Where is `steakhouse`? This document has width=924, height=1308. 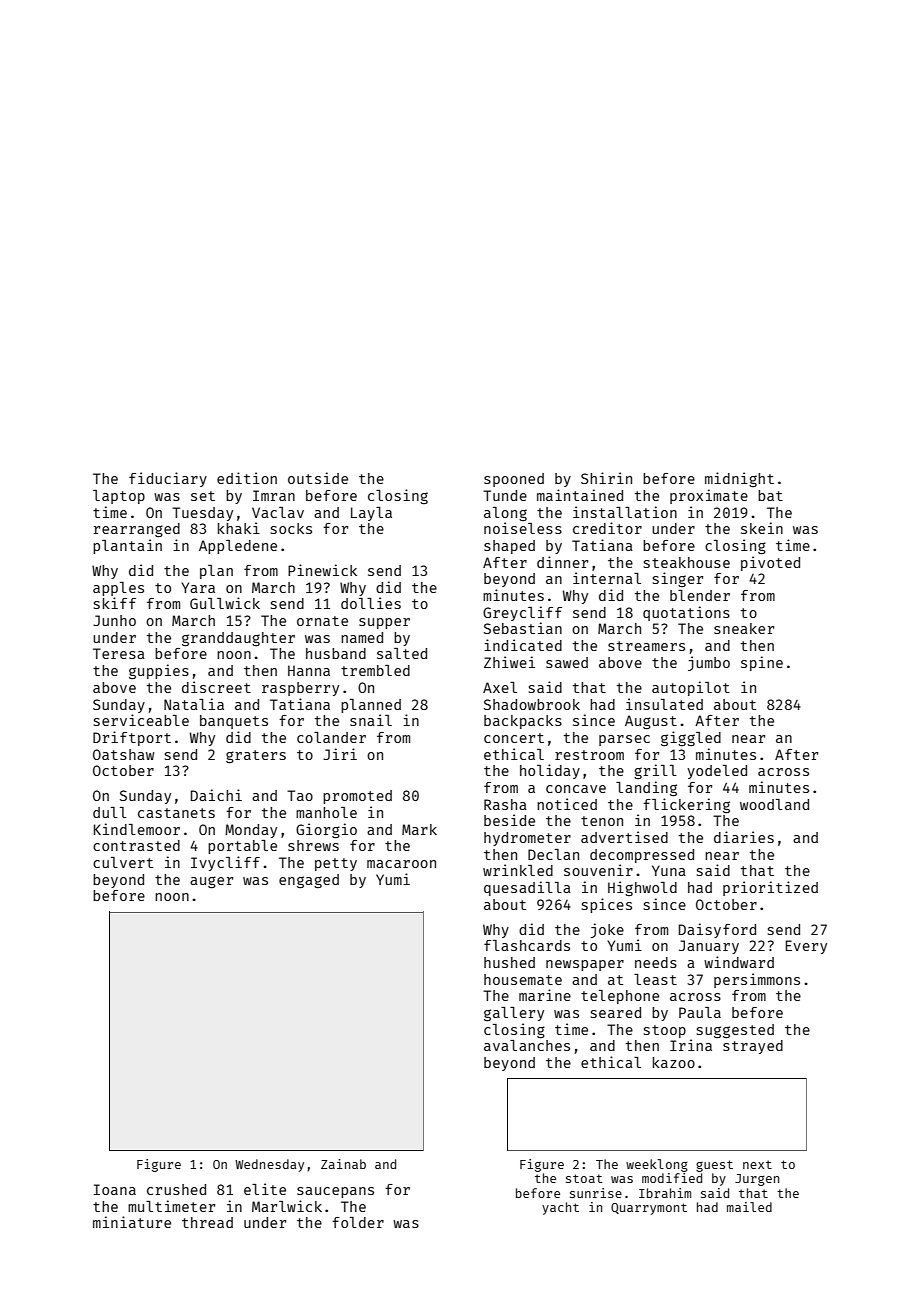 steakhouse is located at coordinates (687, 562).
